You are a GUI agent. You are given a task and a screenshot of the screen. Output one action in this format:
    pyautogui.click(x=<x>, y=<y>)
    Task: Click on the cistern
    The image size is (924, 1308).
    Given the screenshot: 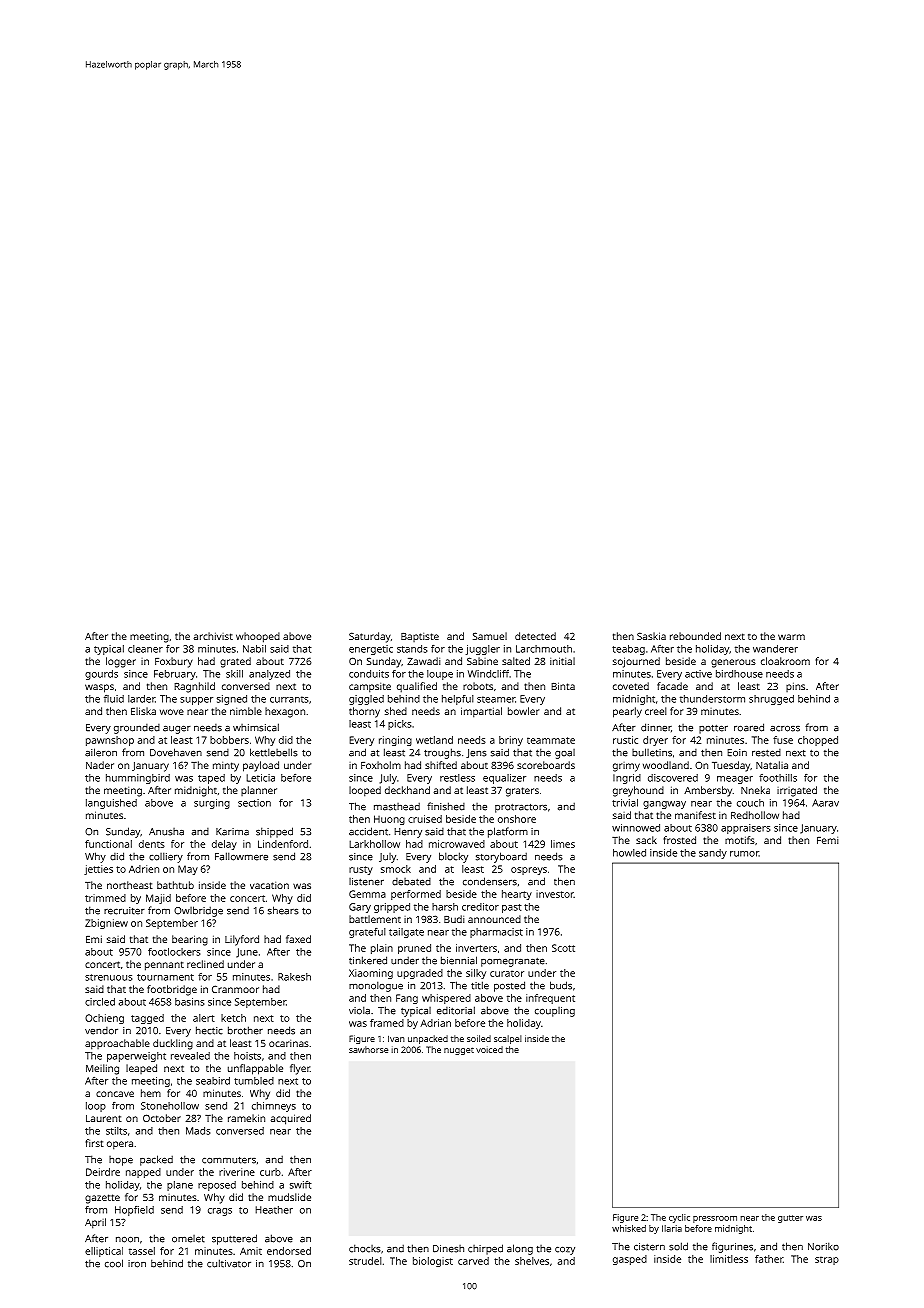 What is the action you would take?
    pyautogui.click(x=649, y=1247)
